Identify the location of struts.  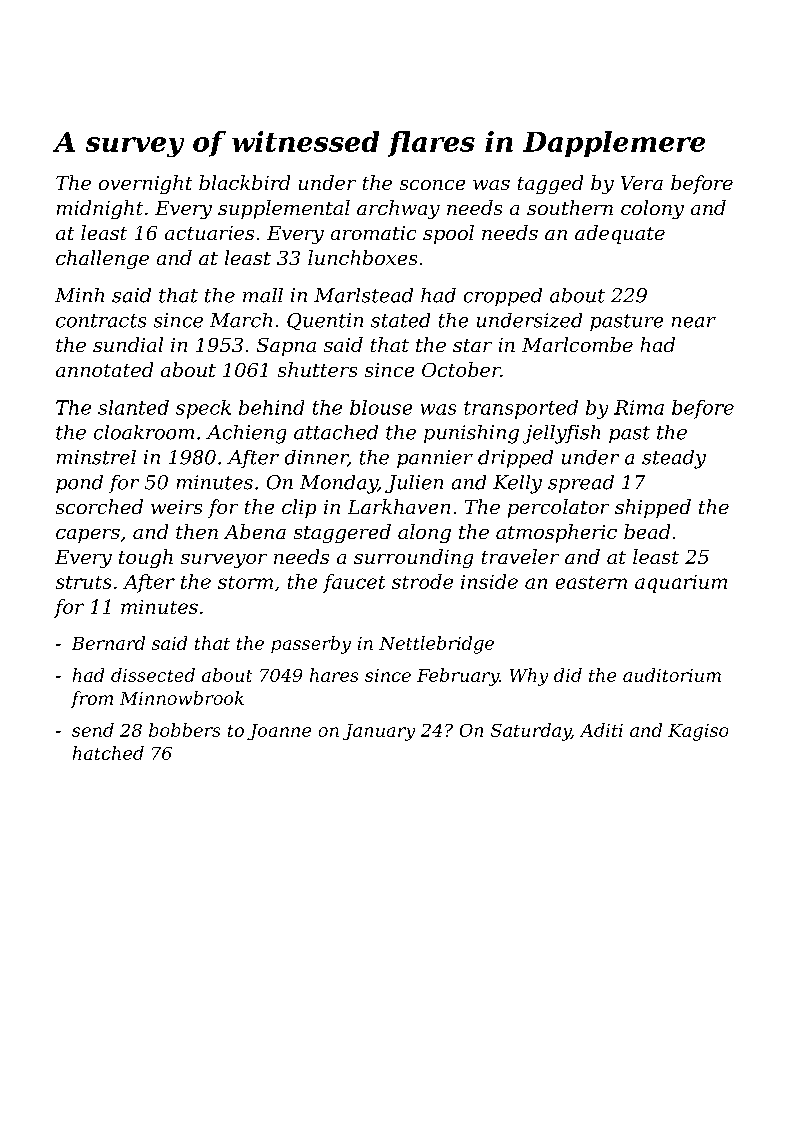
(83, 582).
